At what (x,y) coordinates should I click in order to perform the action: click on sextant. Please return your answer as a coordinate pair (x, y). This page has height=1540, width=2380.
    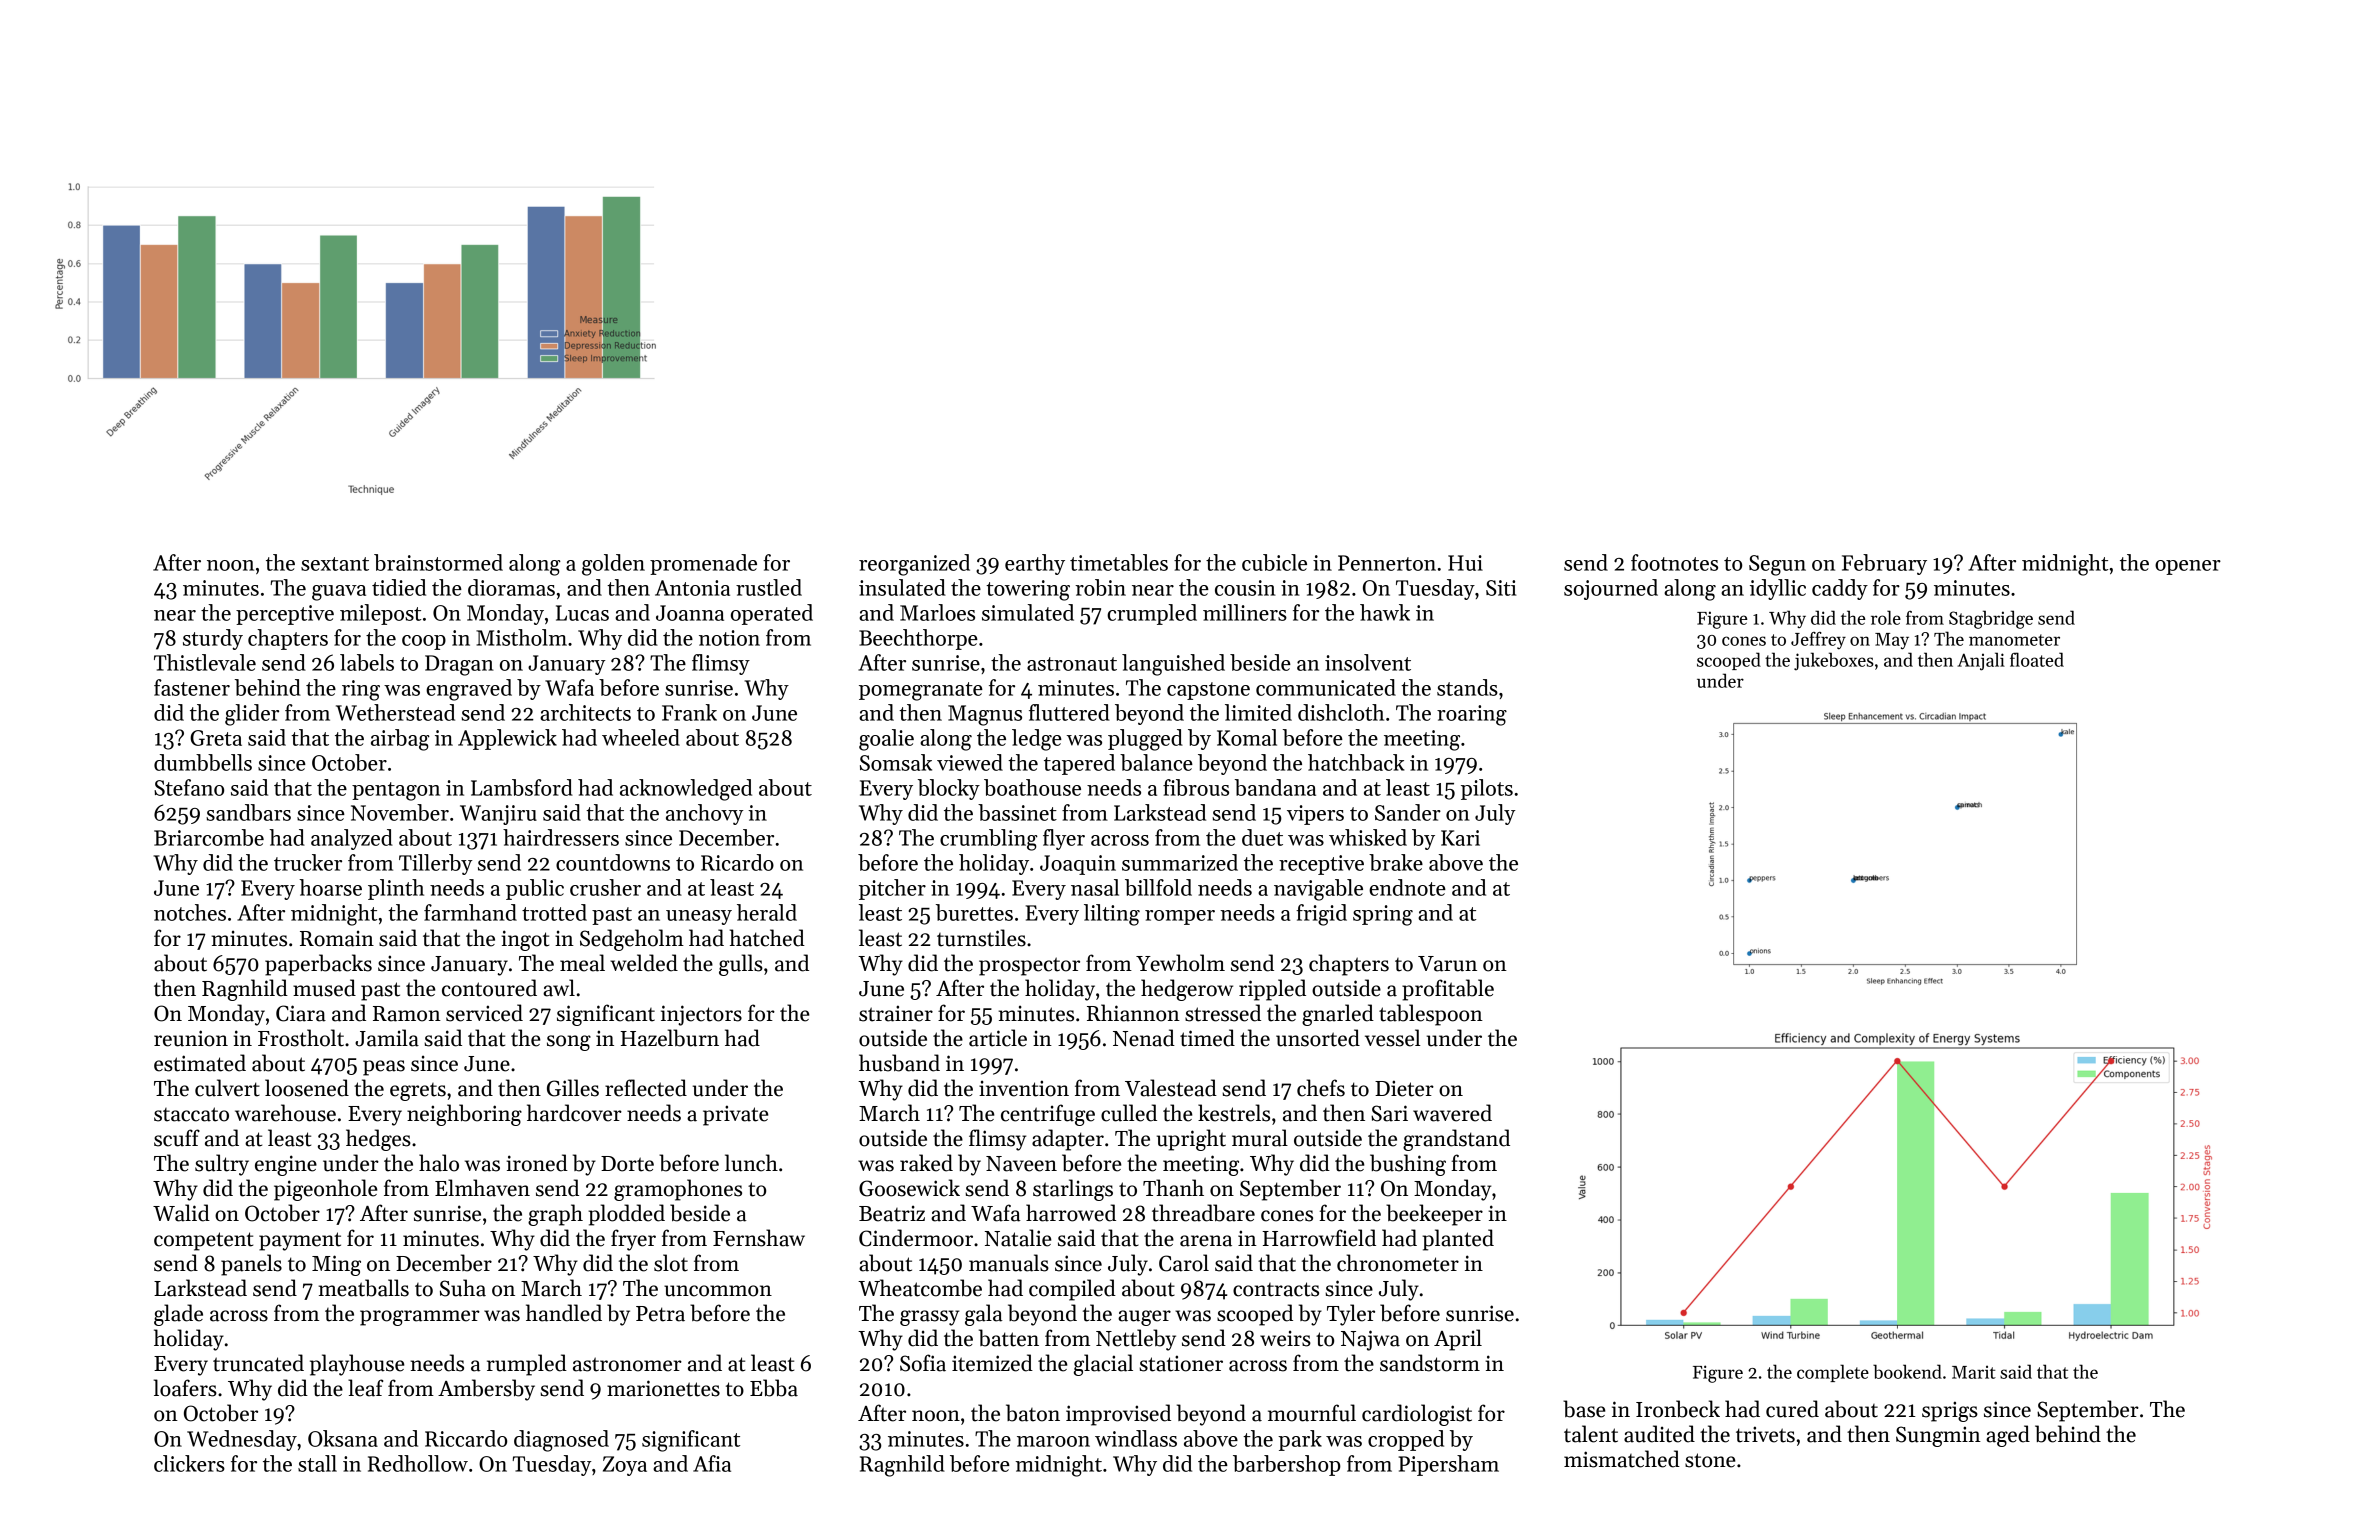
    Looking at the image, I should click on (335, 564).
